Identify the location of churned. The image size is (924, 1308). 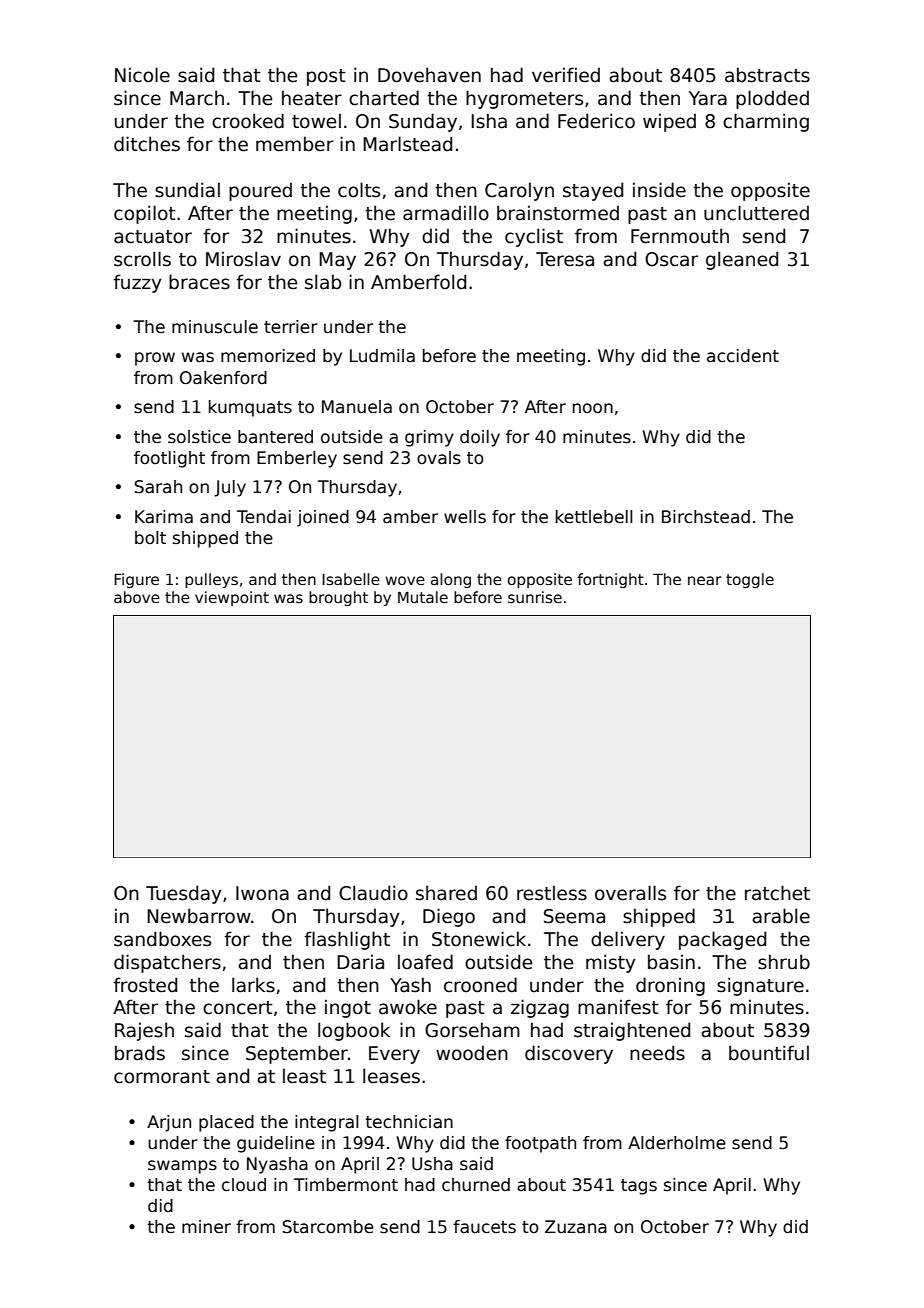
(476, 1185).
